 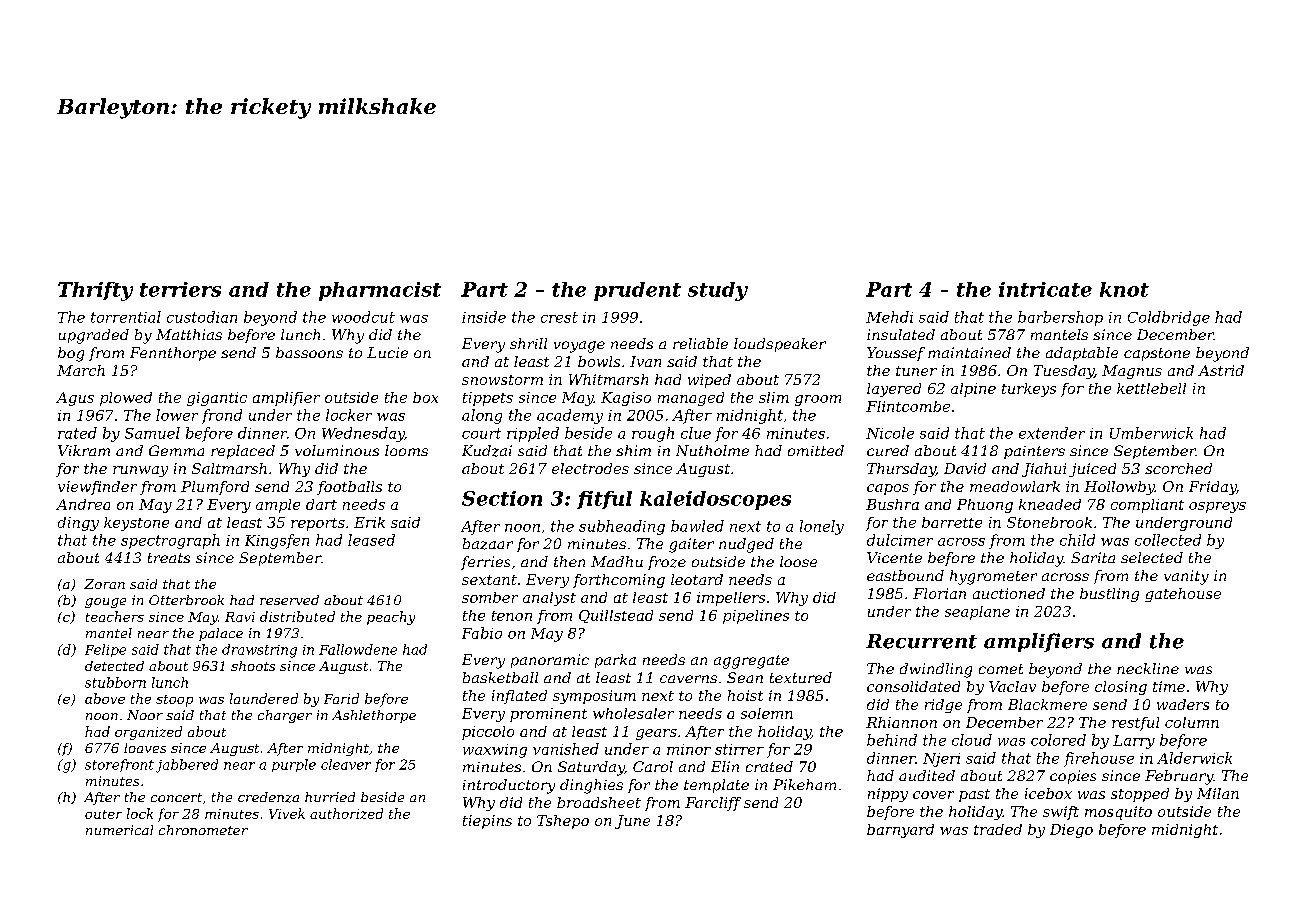 I want to click on scorched, so click(x=1178, y=468).
